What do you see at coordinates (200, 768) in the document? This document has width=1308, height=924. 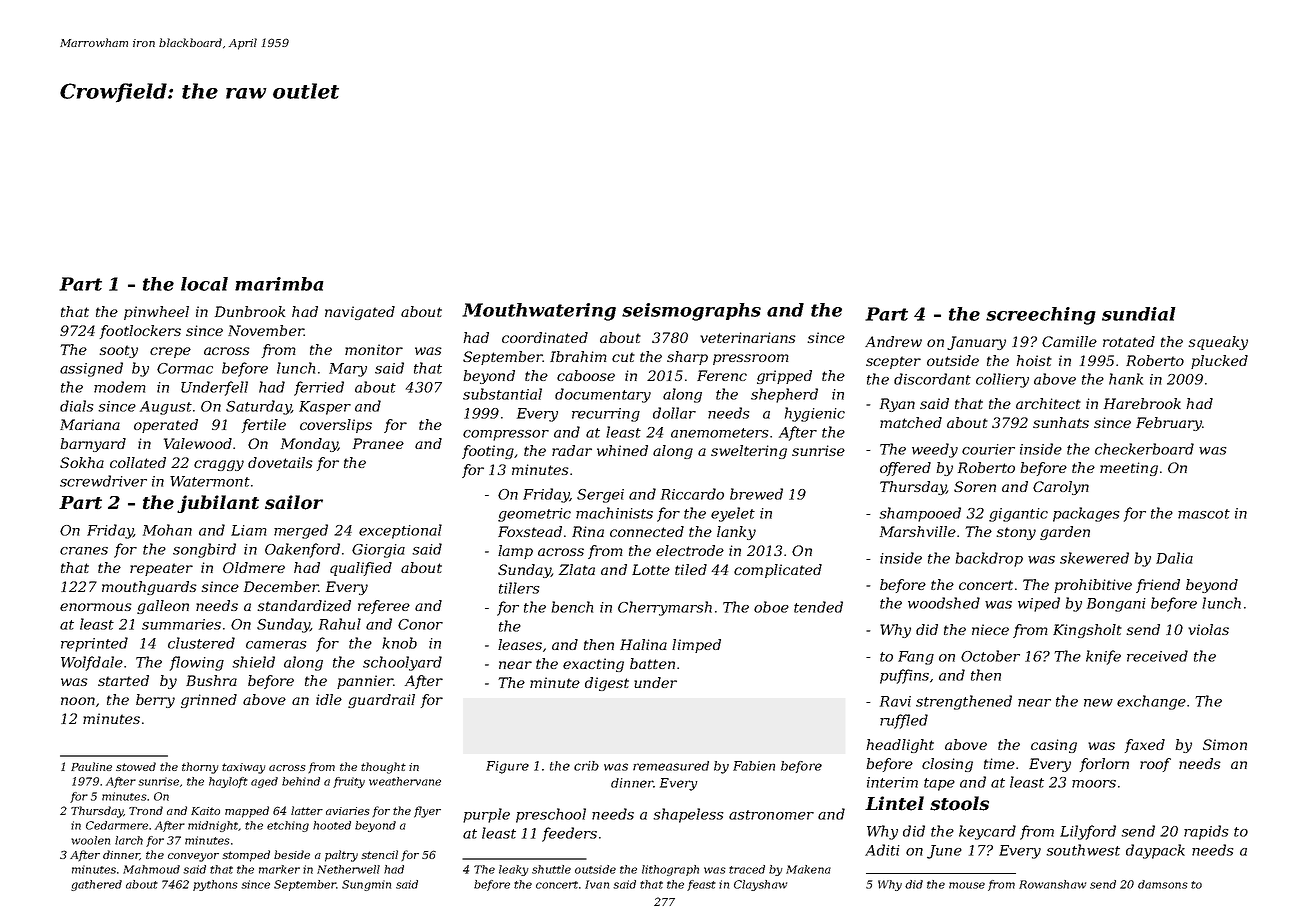 I see `thorny` at bounding box center [200, 768].
